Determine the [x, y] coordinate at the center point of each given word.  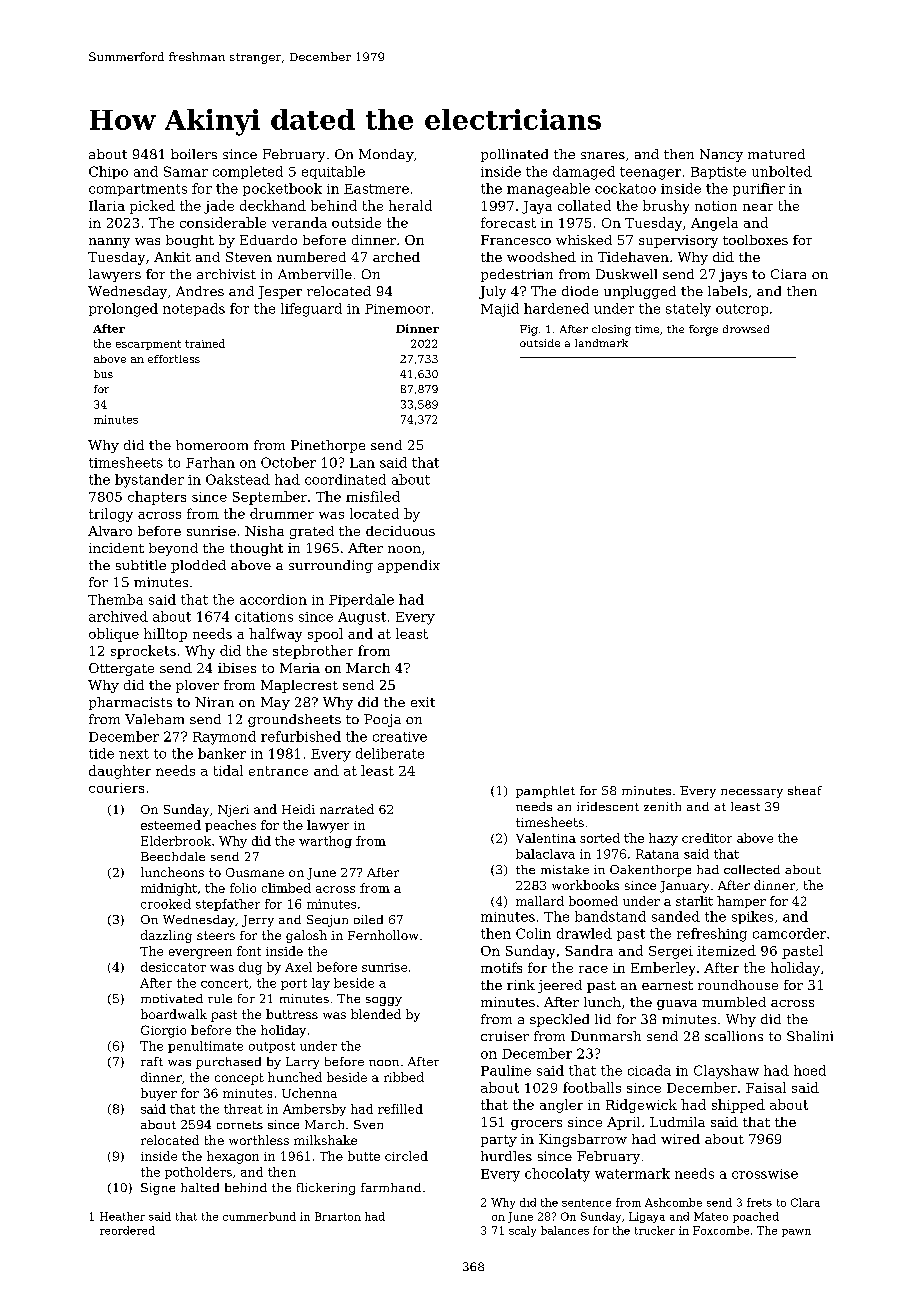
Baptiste [718, 173]
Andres [200, 291]
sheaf [805, 790]
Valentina [546, 838]
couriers [116, 788]
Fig [529, 330]
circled [406, 1156]
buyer [159, 1094]
